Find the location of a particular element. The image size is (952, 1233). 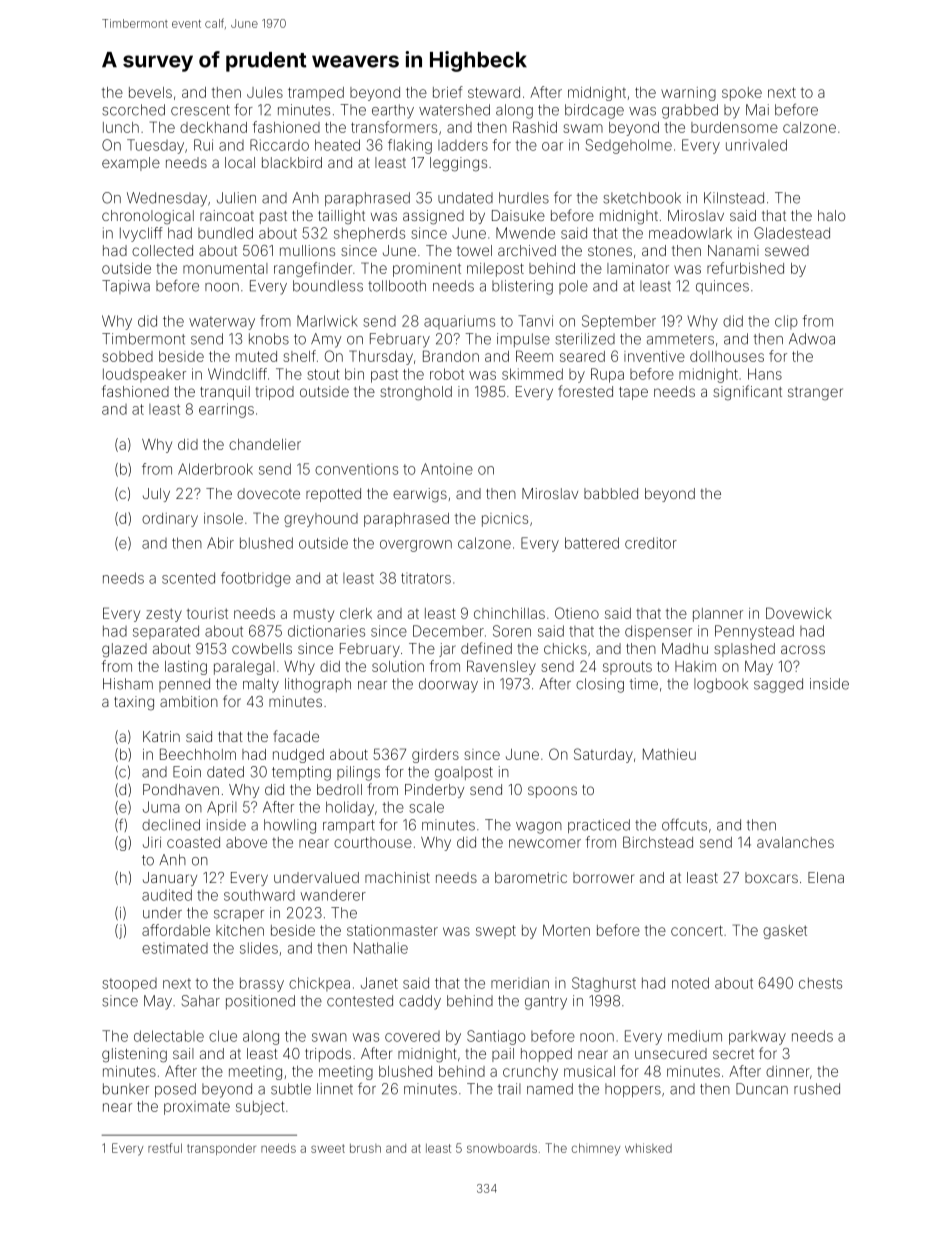

Eoin is located at coordinates (187, 772).
